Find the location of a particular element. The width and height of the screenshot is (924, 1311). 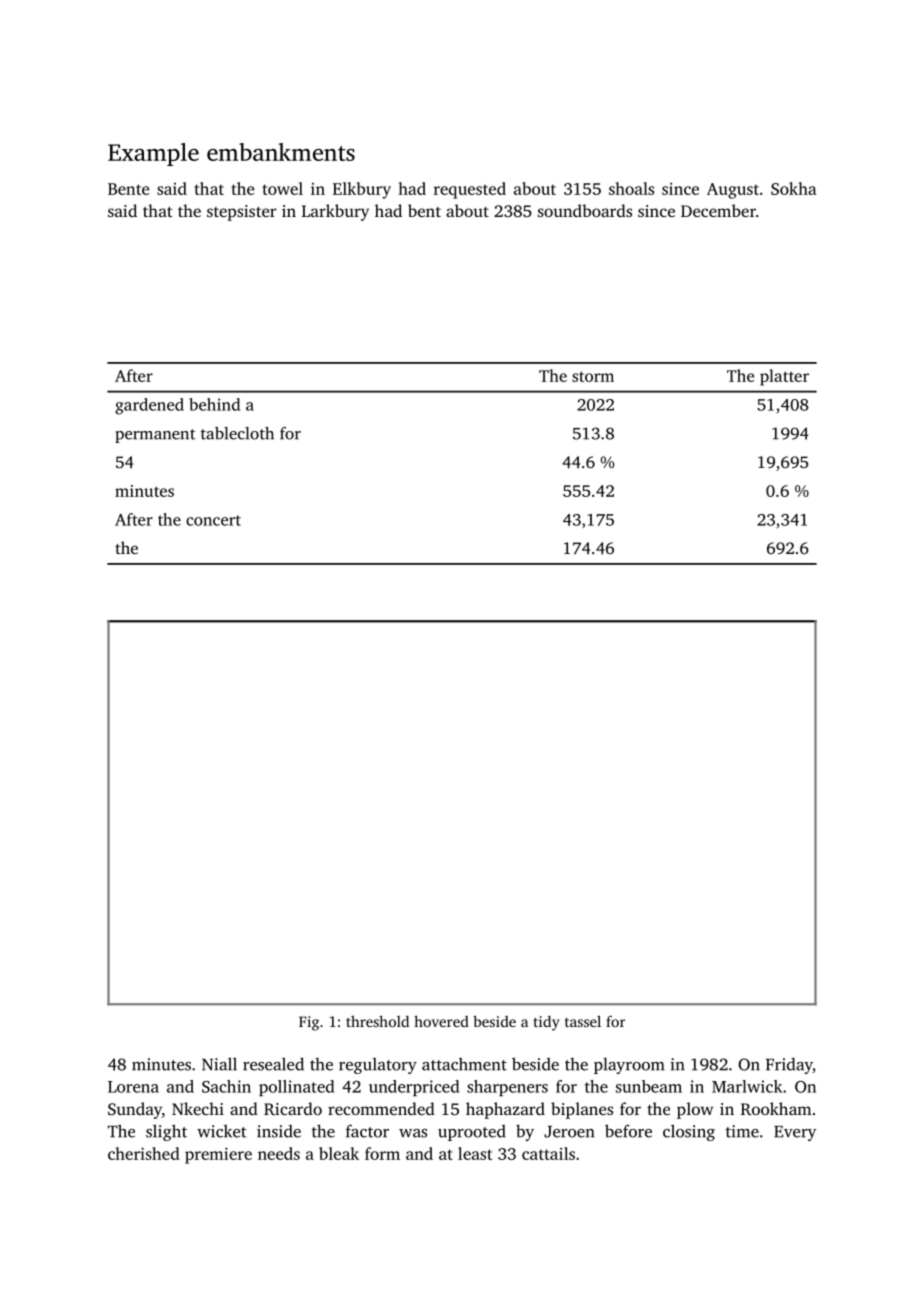

threshold is located at coordinates (377, 1021).
